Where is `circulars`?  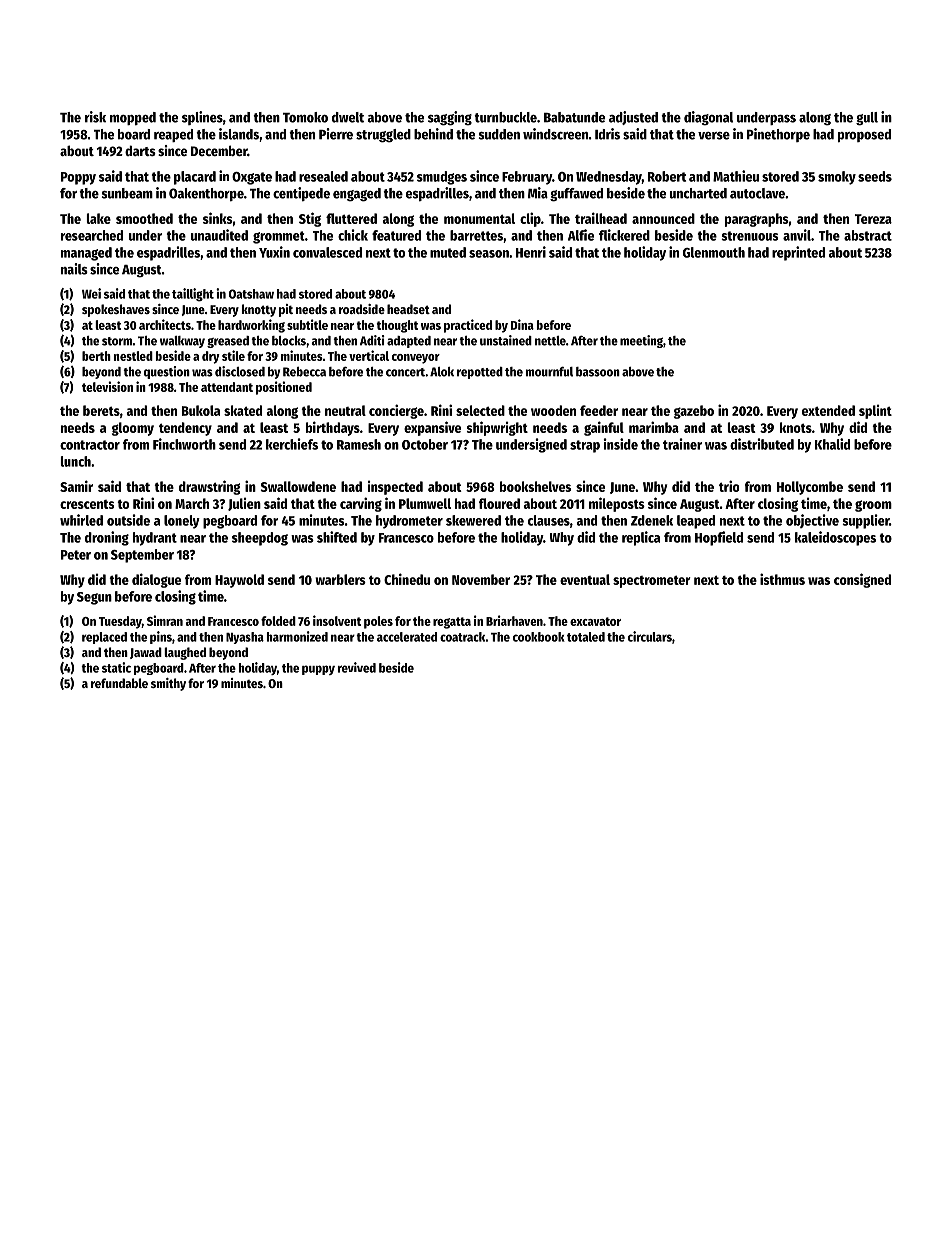
circulars is located at coordinates (650, 636).
